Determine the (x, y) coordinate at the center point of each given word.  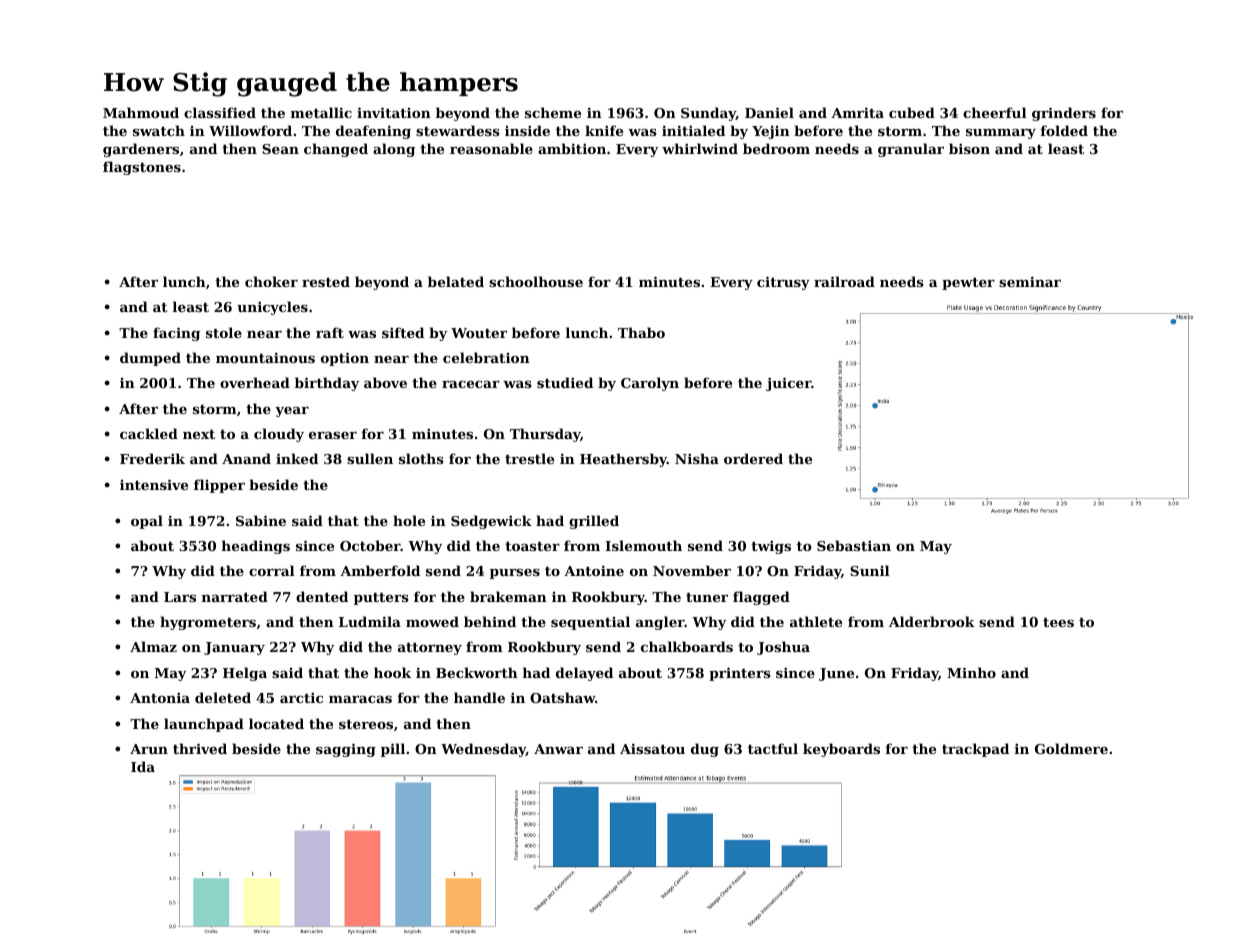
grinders (1064, 114)
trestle (529, 458)
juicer (788, 384)
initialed (693, 130)
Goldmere (1071, 748)
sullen (370, 458)
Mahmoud (141, 112)
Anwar (558, 749)
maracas (360, 699)
